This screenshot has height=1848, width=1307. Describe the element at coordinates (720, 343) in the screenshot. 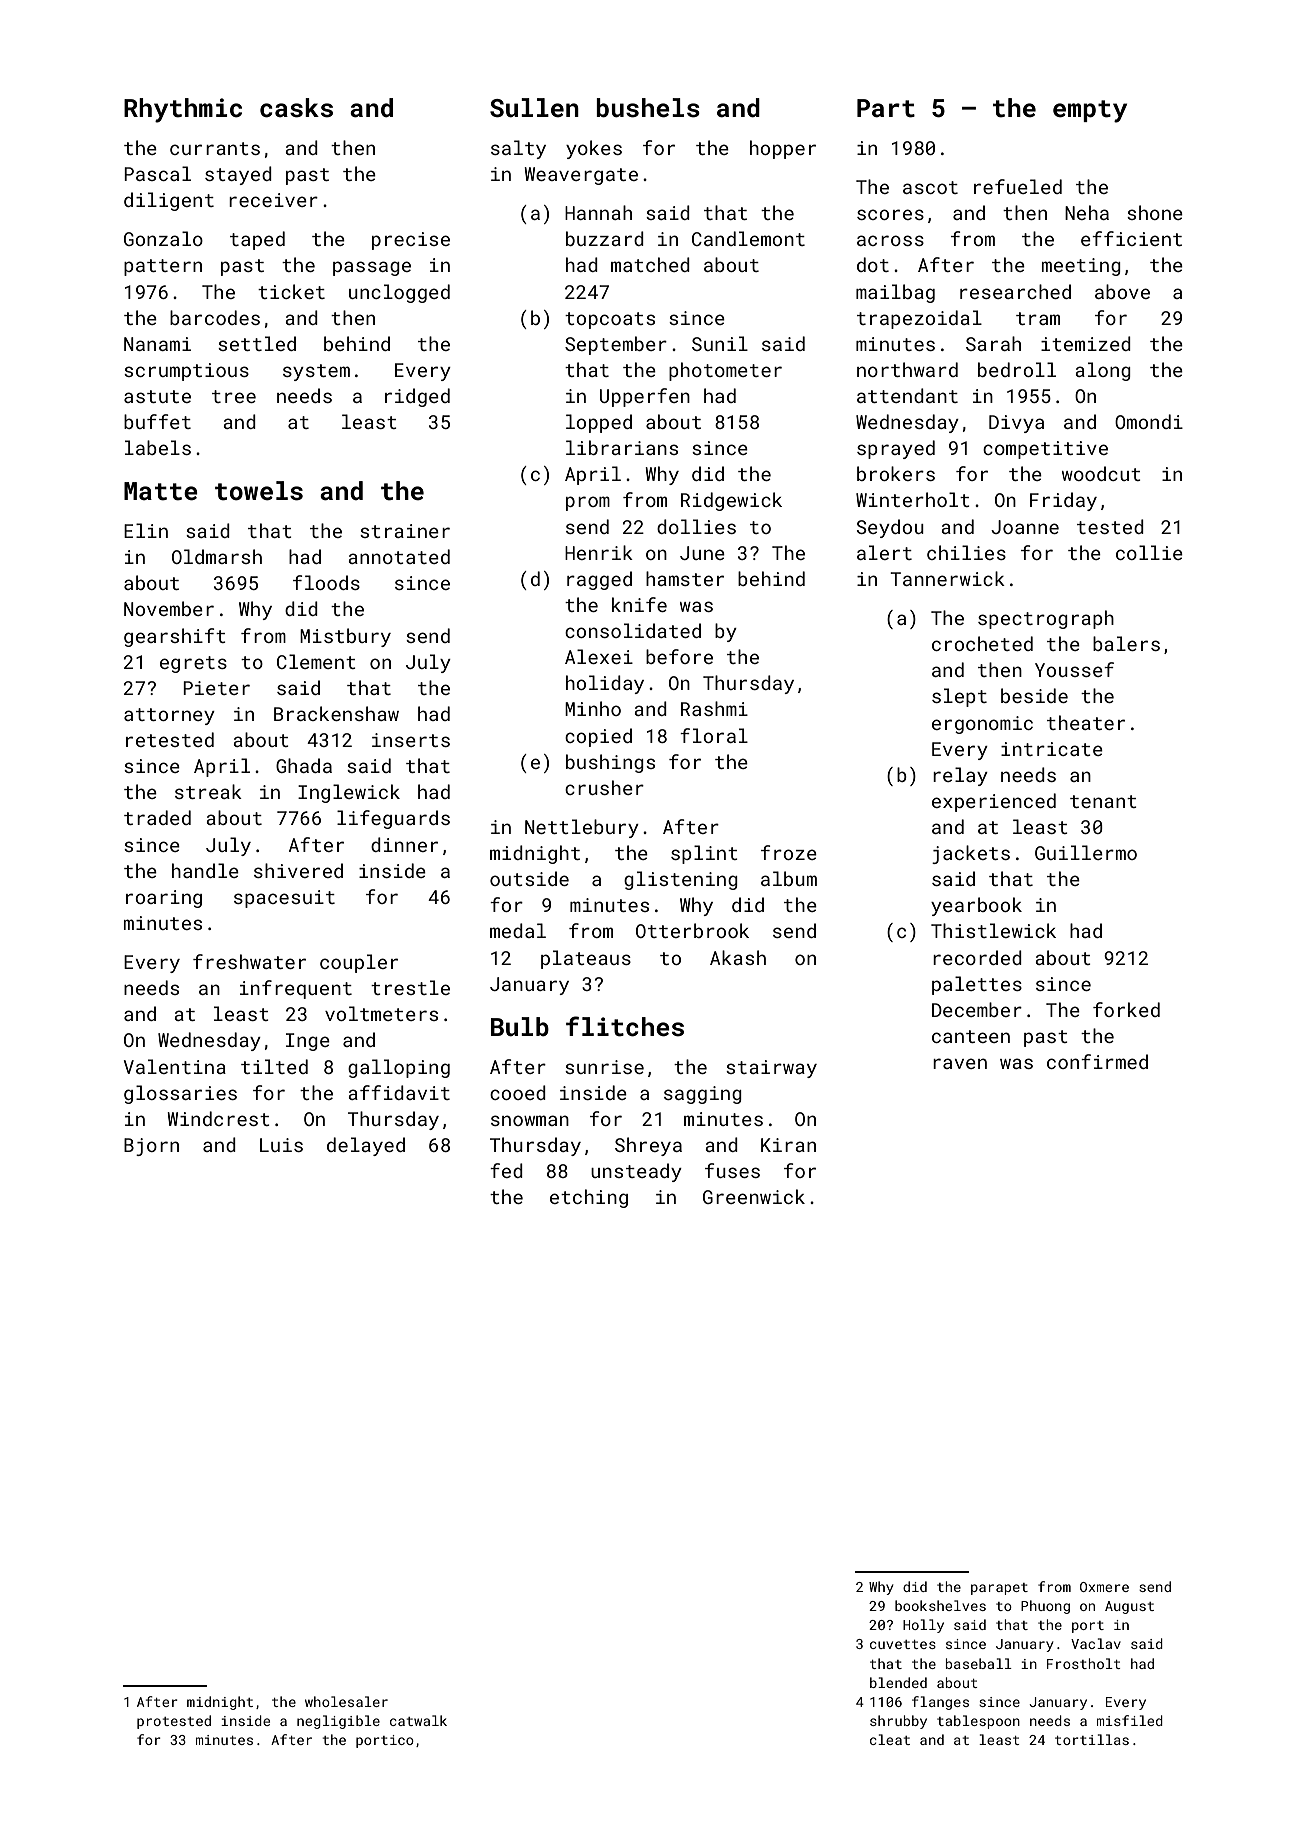

I see `Sunil` at that location.
